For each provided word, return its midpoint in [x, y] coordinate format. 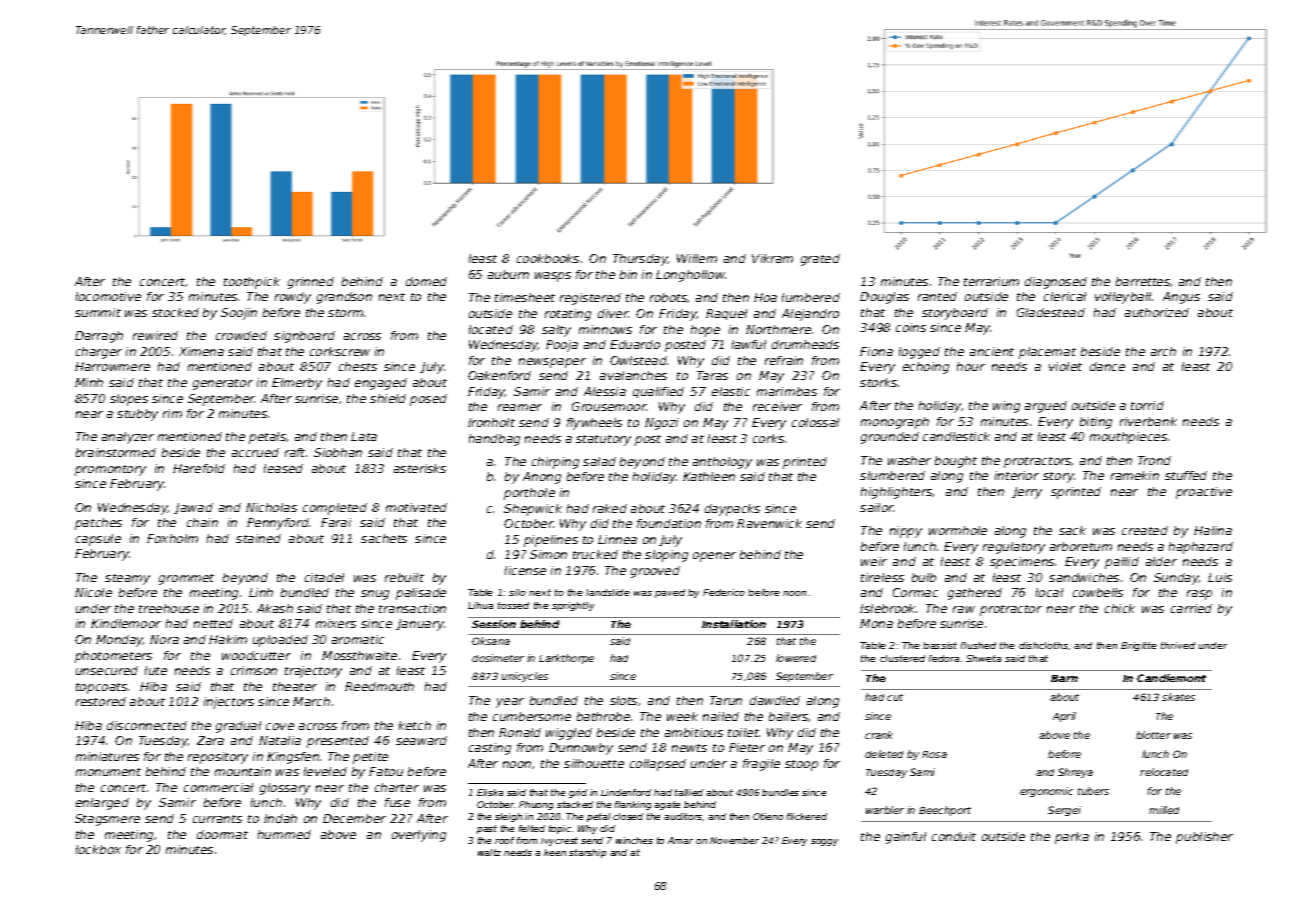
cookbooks [548, 258]
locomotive [108, 296]
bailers [789, 717]
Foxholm [172, 538]
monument [108, 772]
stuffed [1186, 475]
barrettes [1143, 282]
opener [714, 557]
